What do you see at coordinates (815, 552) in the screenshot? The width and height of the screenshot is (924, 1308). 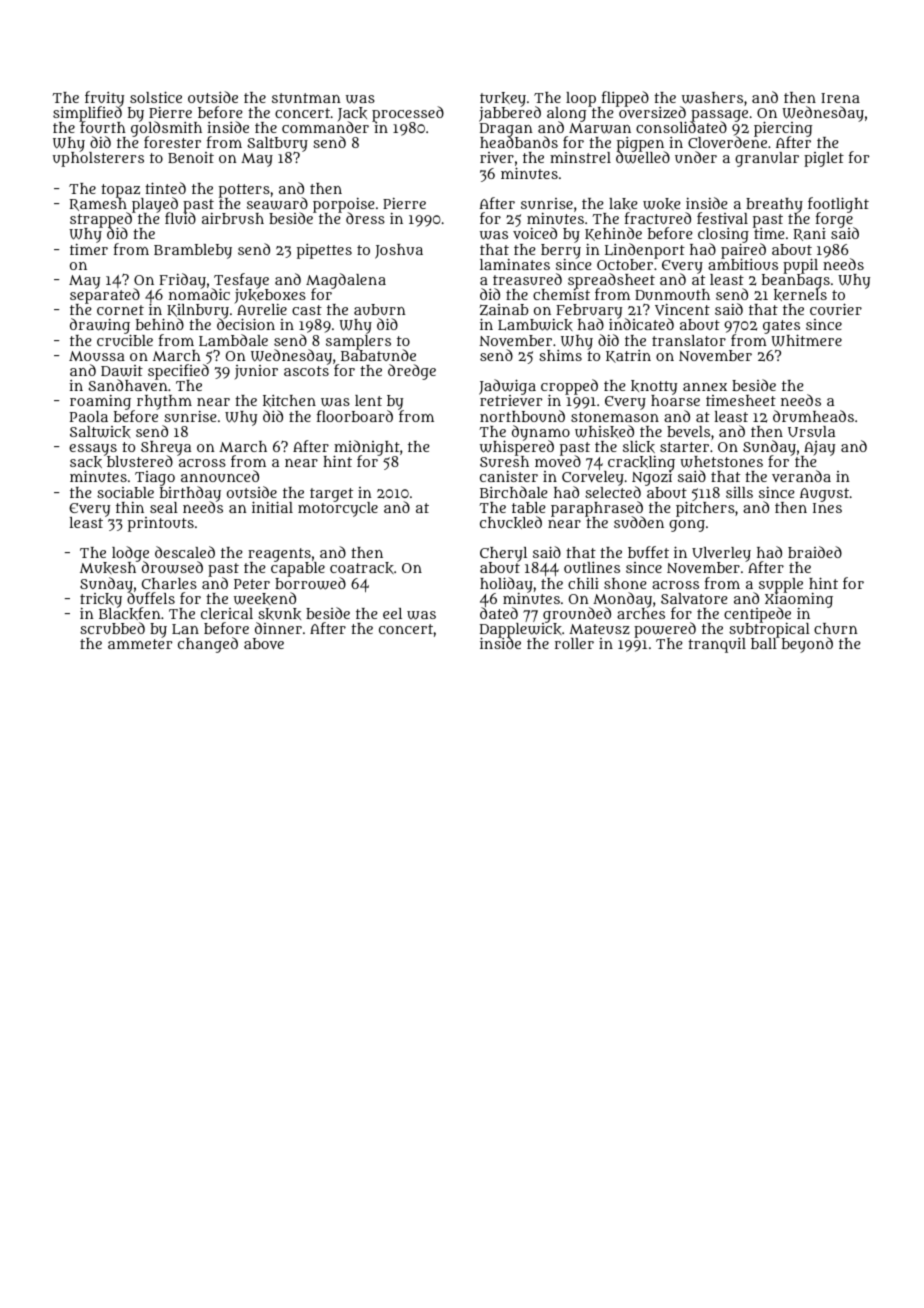 I see `braided` at bounding box center [815, 552].
